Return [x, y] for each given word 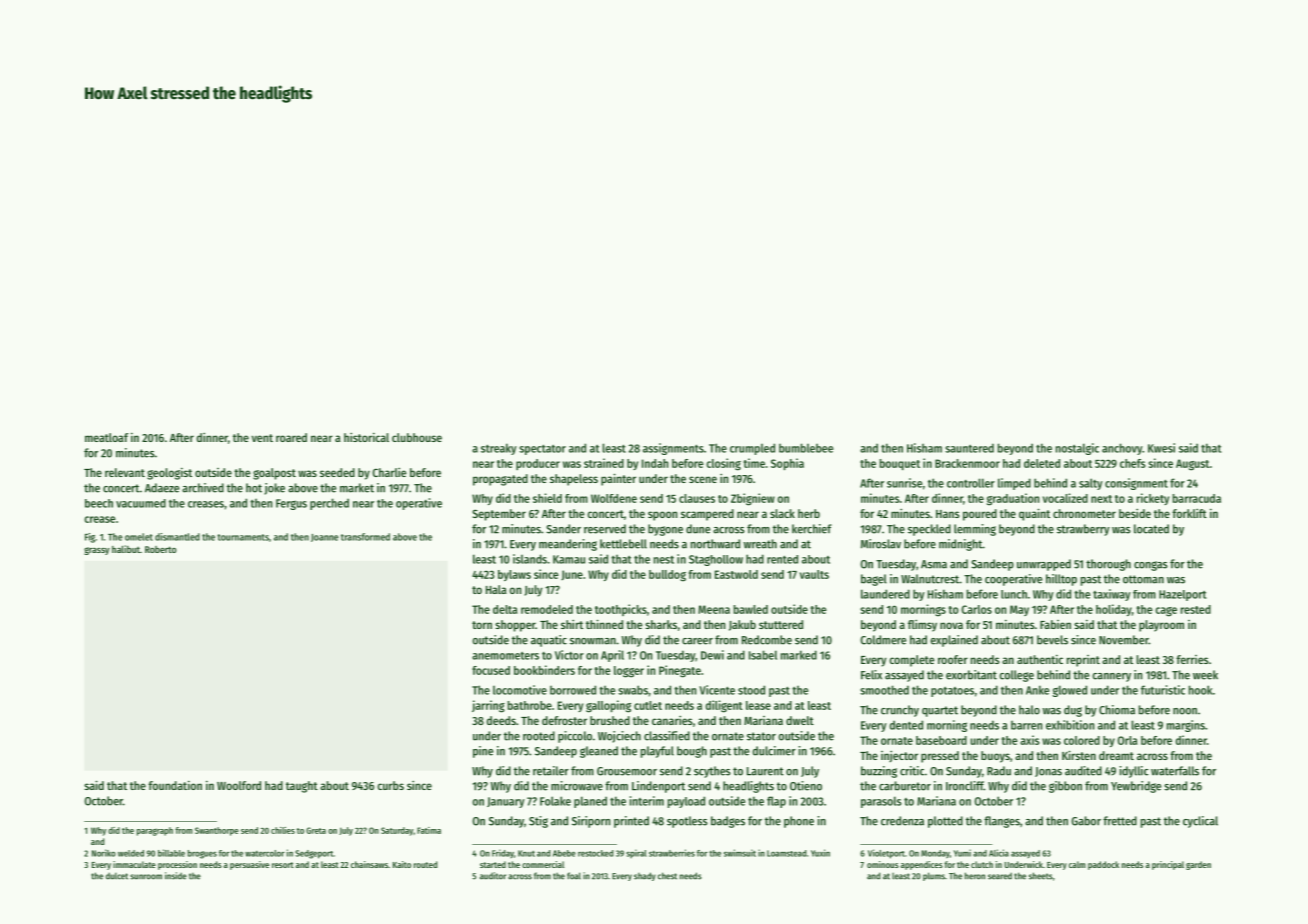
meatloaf [106, 437]
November [1124, 640]
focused [491, 670]
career [697, 641]
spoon [662, 516]
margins [1186, 726]
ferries [1192, 659]
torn [482, 625]
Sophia [787, 464]
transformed [365, 537]
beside [1135, 513]
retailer [551, 771]
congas [1151, 566]
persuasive [249, 865]
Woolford [239, 785]
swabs [633, 690]
